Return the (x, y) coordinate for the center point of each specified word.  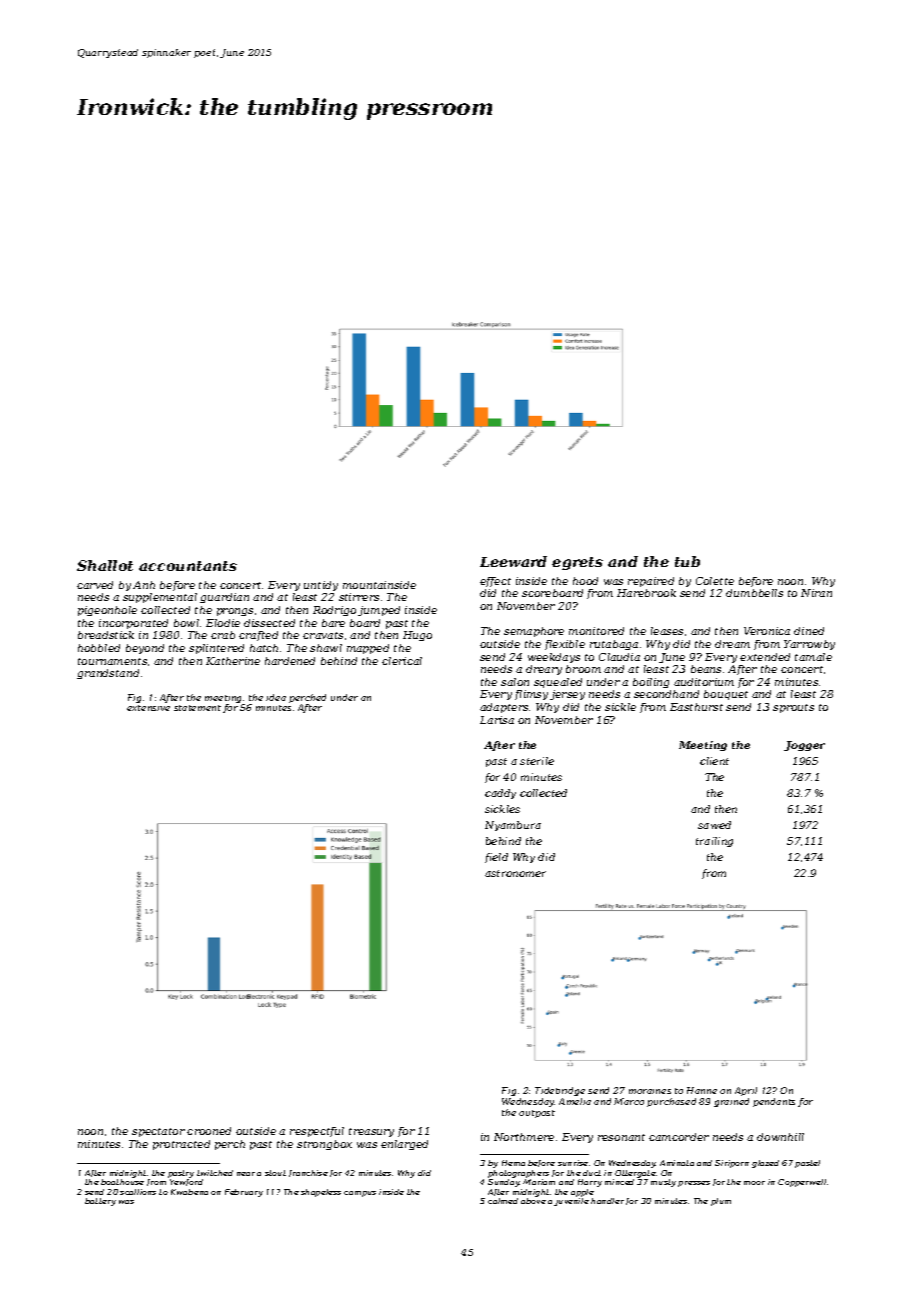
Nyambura (513, 826)
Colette (715, 581)
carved (95, 585)
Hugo (417, 636)
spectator (158, 1132)
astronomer (515, 873)
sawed (714, 825)
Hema (513, 1163)
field (496, 858)
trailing (714, 842)
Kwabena (189, 1192)
